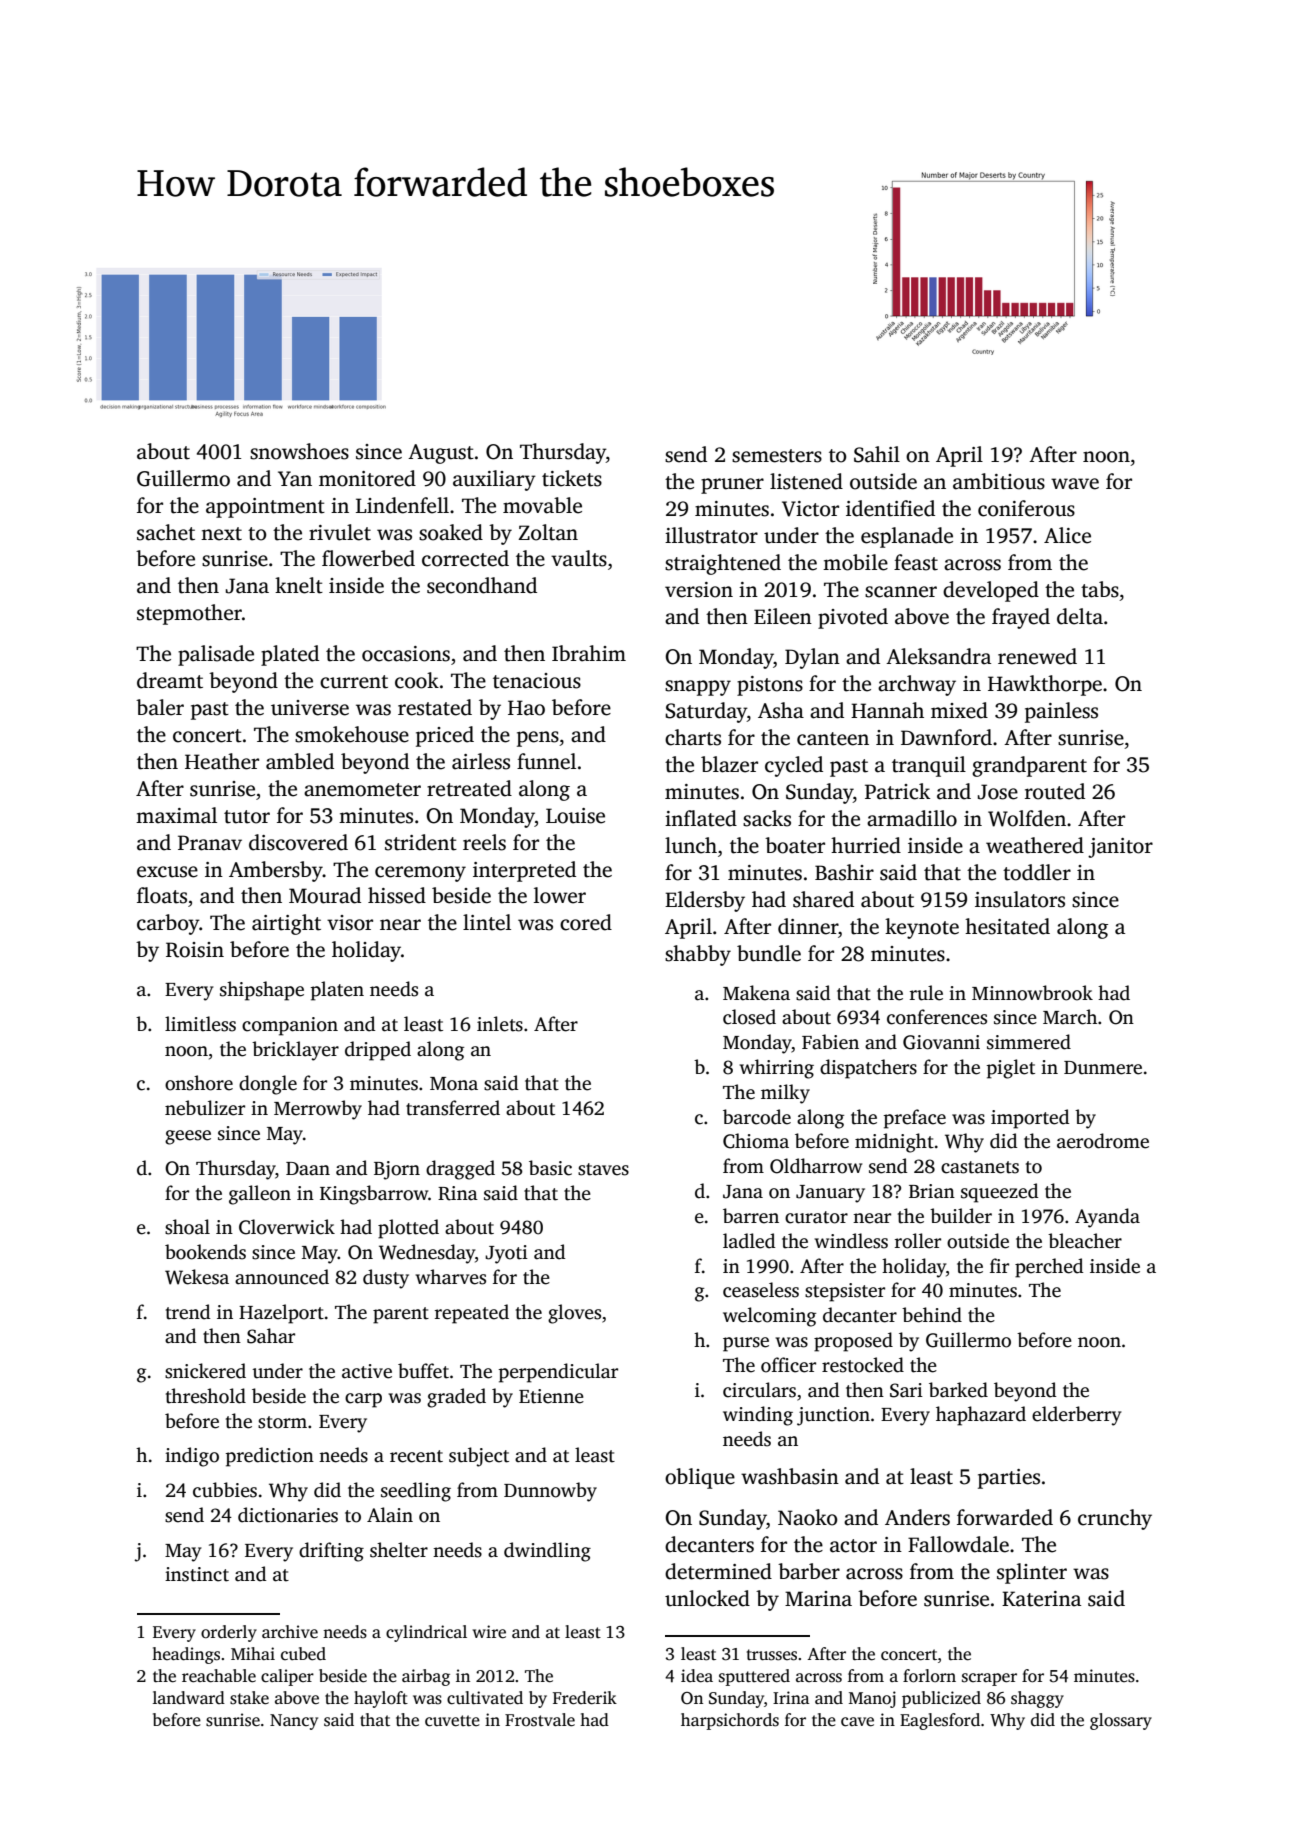  I want to click on cuvette, so click(452, 1721).
